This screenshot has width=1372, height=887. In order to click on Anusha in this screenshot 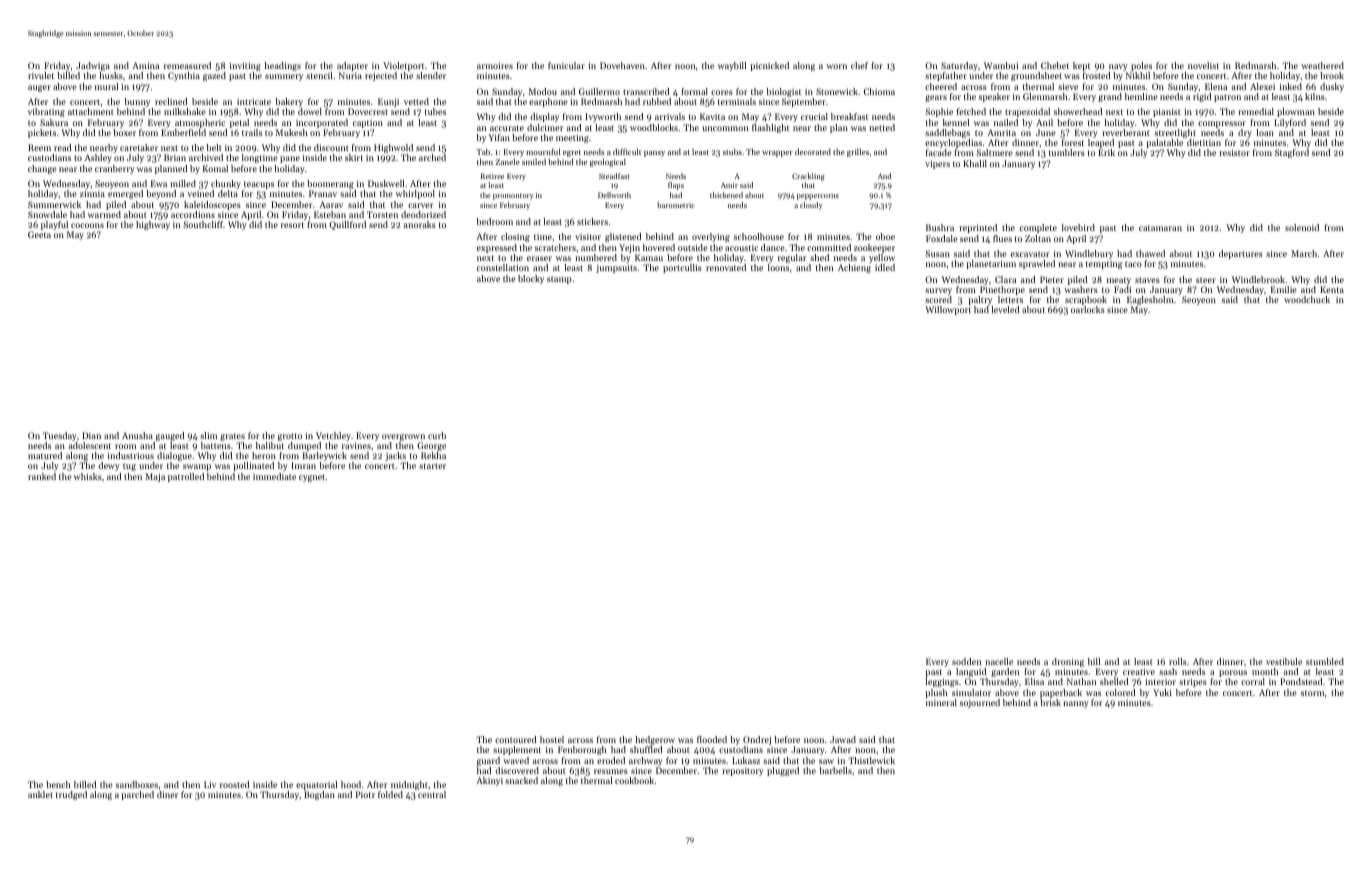, I will do `click(137, 435)`.
